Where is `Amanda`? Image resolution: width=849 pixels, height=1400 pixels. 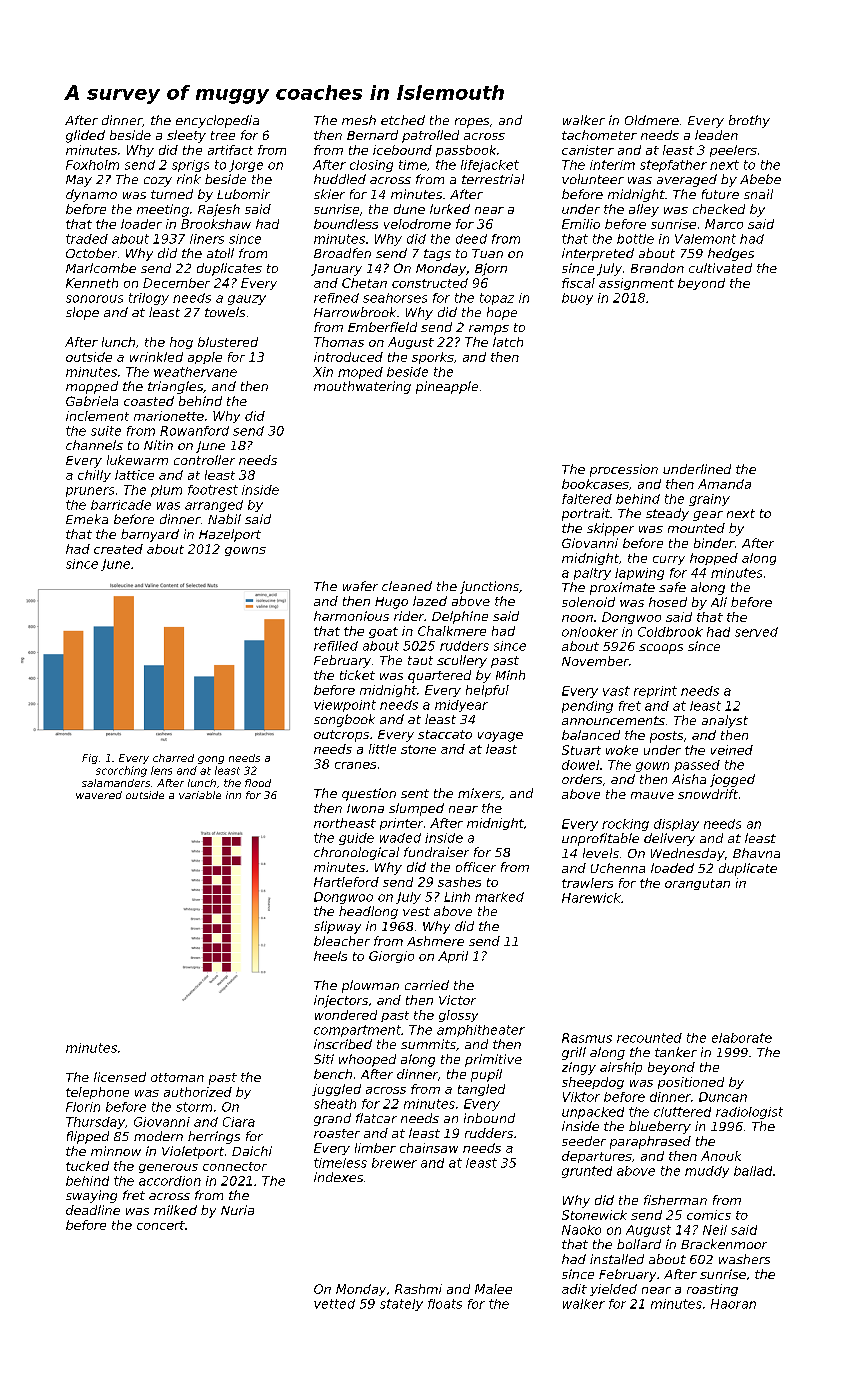 Amanda is located at coordinates (724, 484).
